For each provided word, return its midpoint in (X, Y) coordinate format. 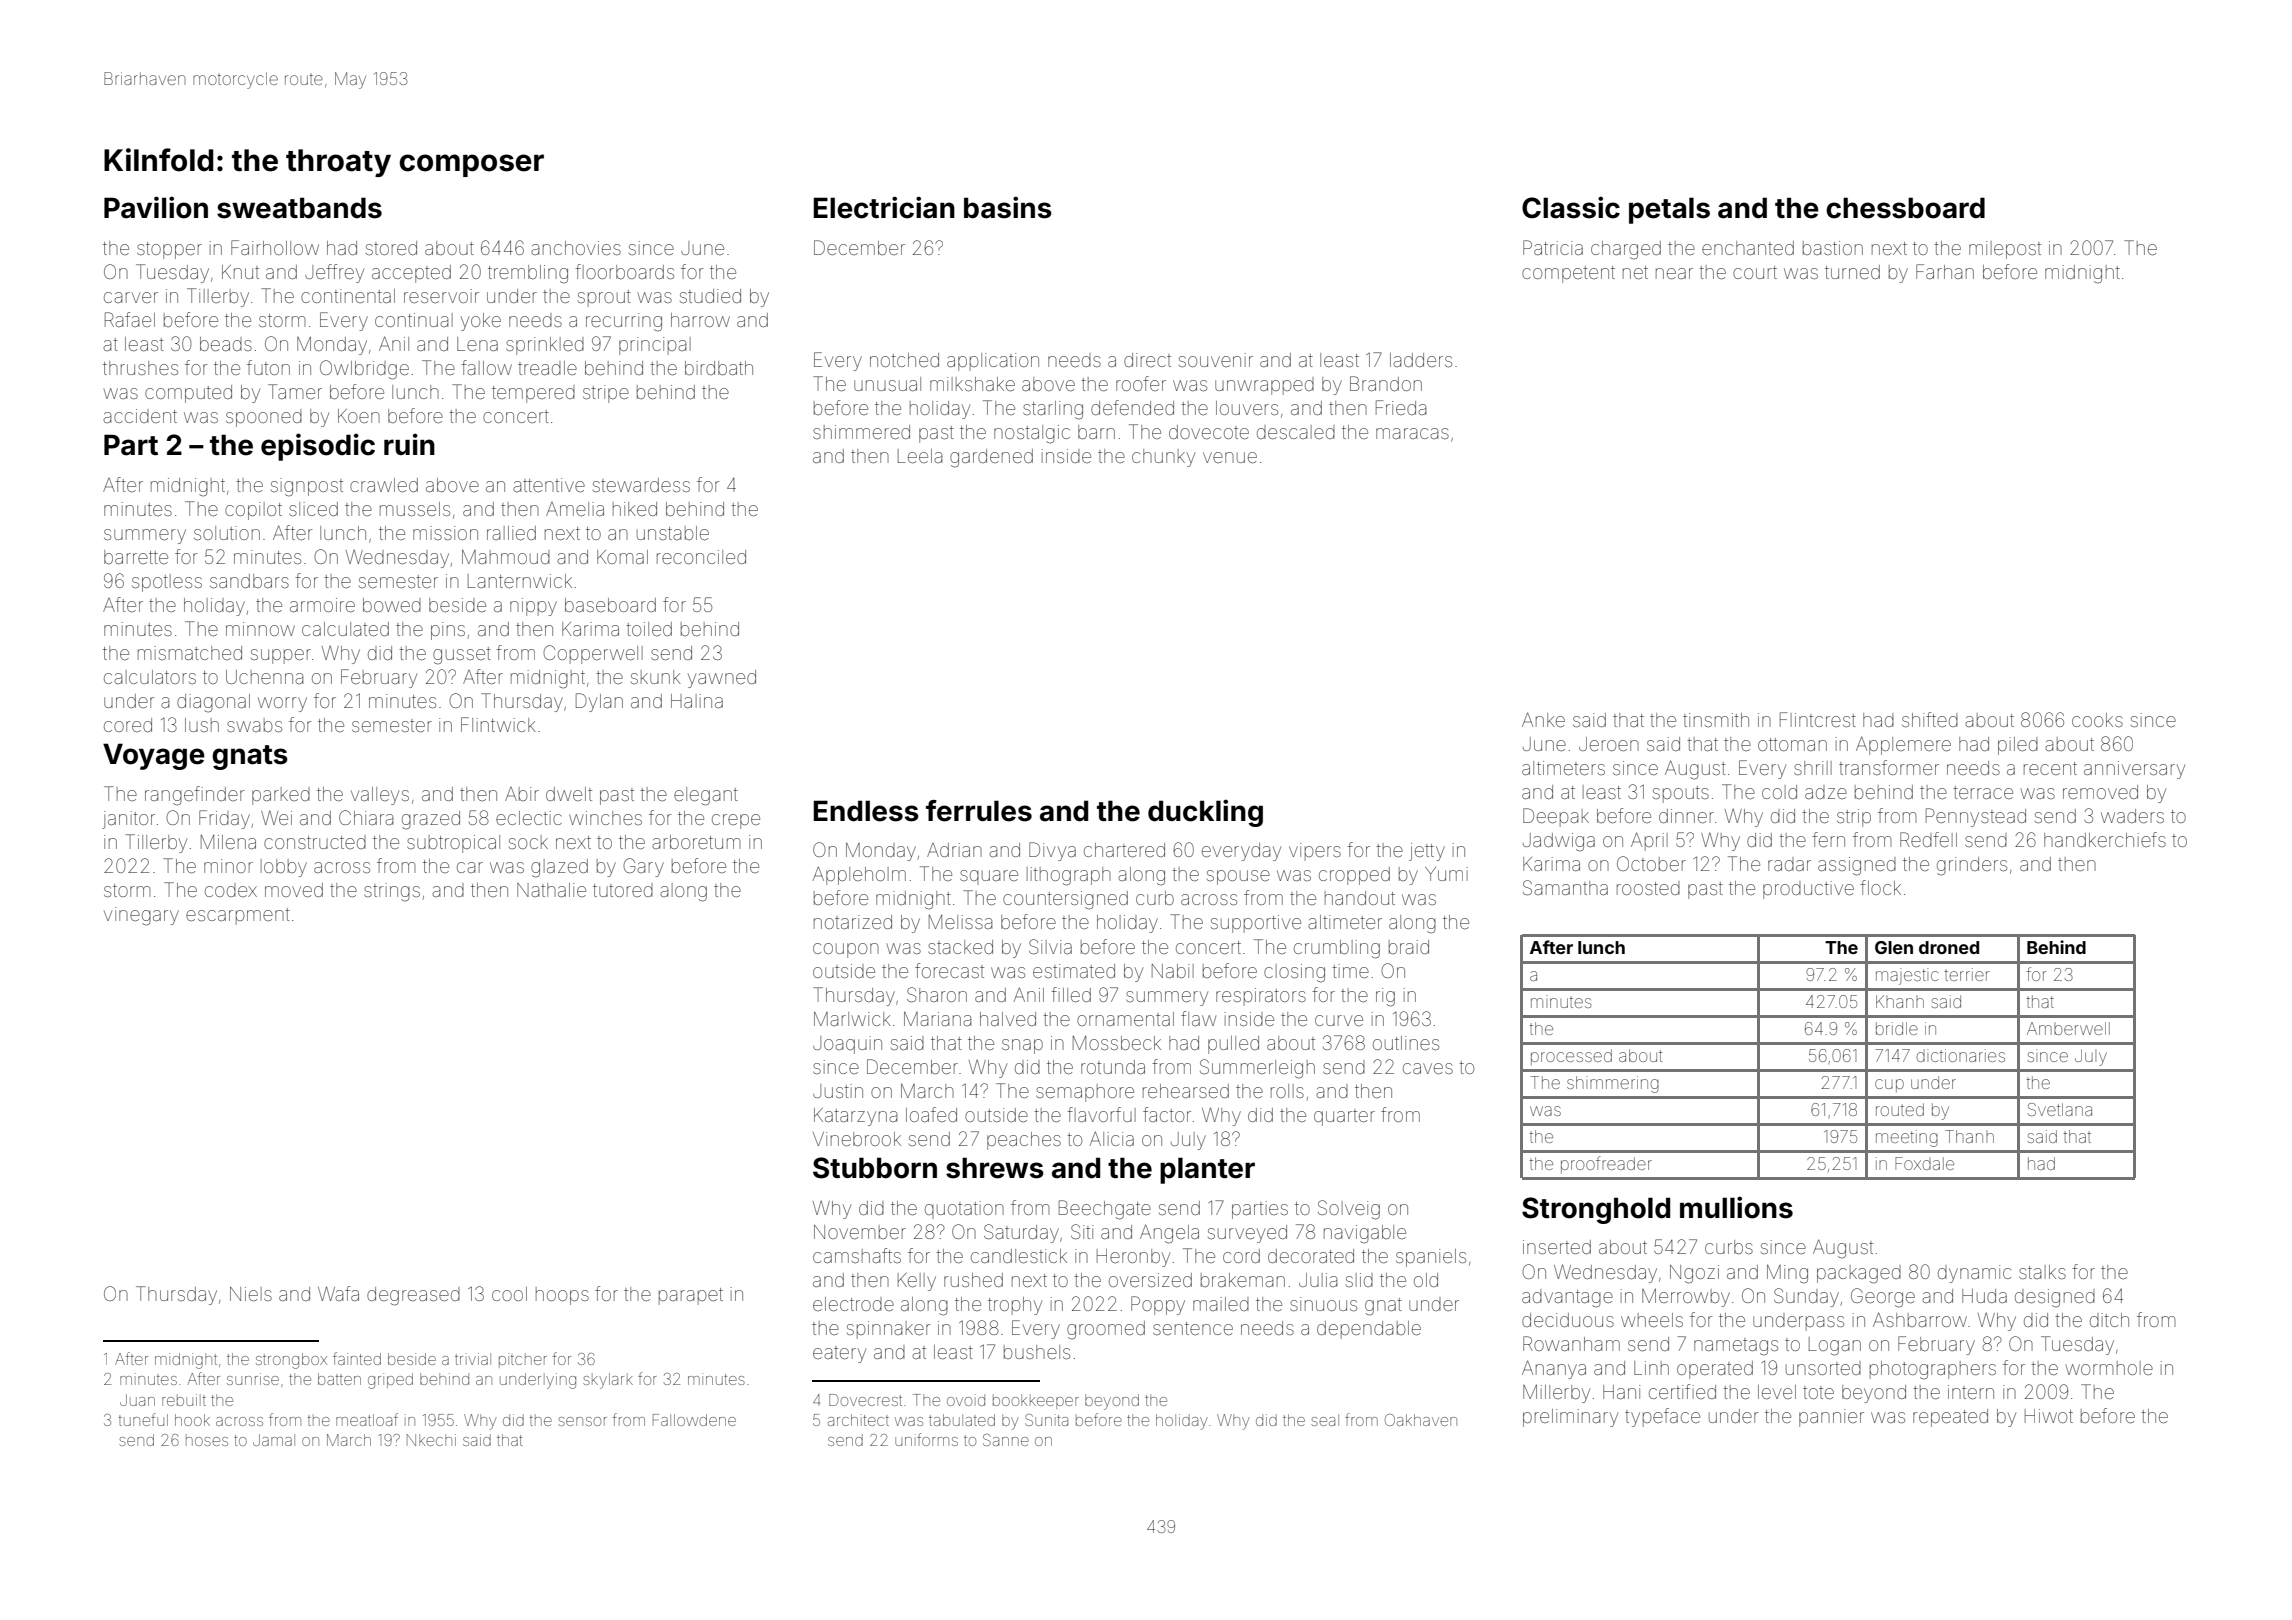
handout (1360, 898)
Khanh (1900, 1001)
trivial (473, 1359)
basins (1008, 207)
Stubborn (875, 1168)
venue (1230, 457)
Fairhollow (275, 247)
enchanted (1748, 248)
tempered (533, 394)
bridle (1897, 1028)
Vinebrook (857, 1139)
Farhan (1945, 271)
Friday (224, 819)
